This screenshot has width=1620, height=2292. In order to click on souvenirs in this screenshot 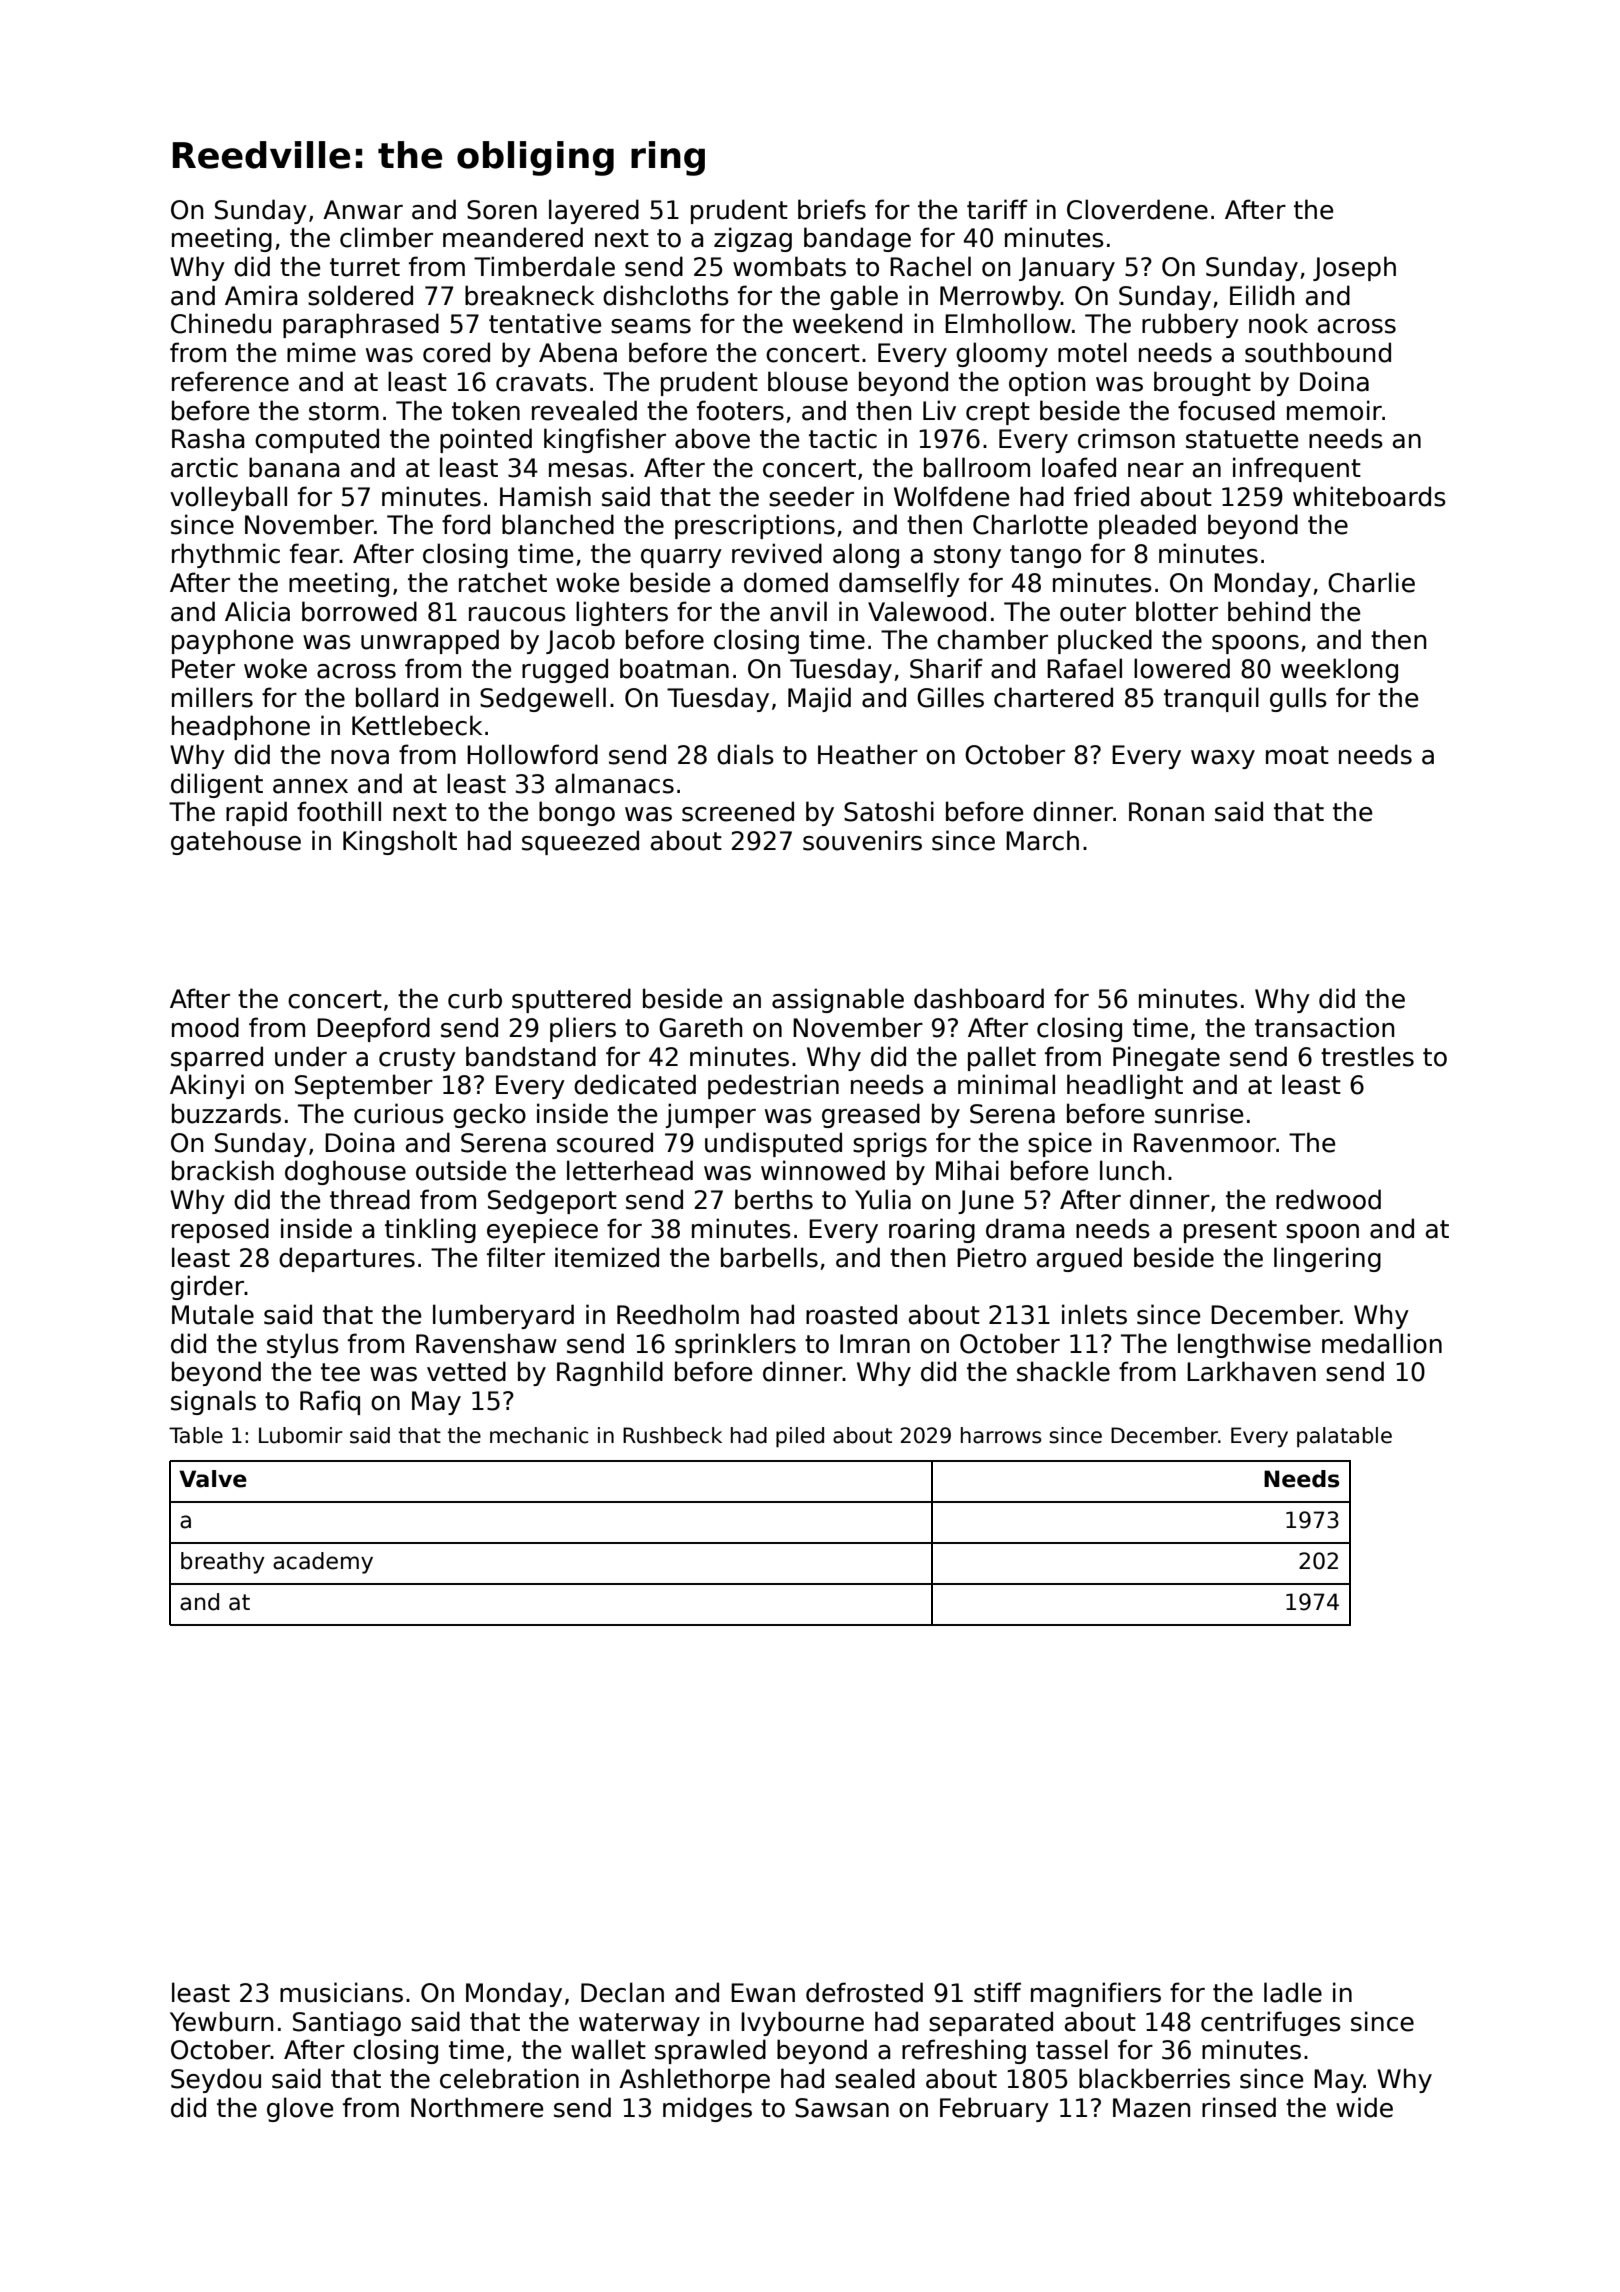, I will do `click(862, 840)`.
